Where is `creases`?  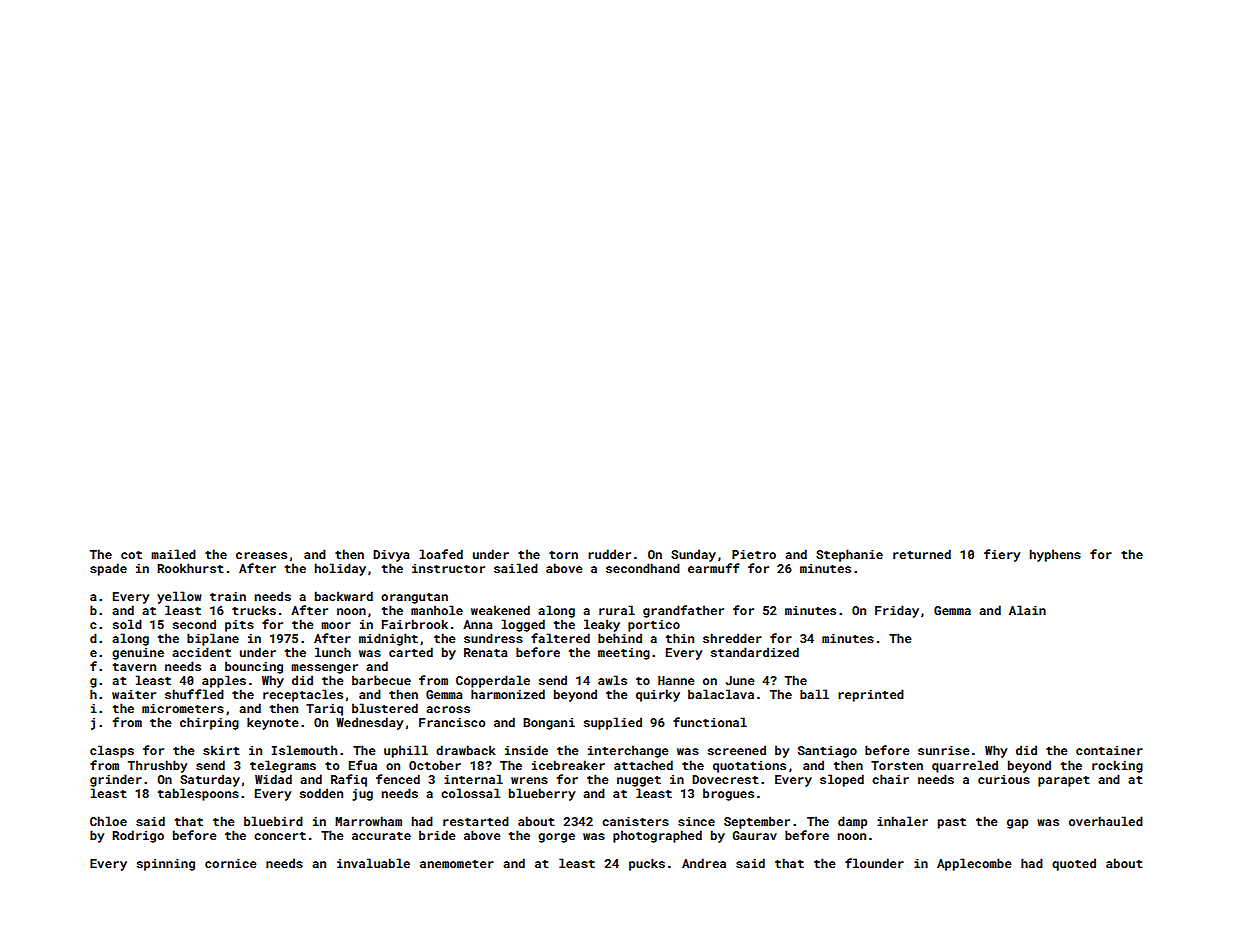 creases is located at coordinates (261, 555).
